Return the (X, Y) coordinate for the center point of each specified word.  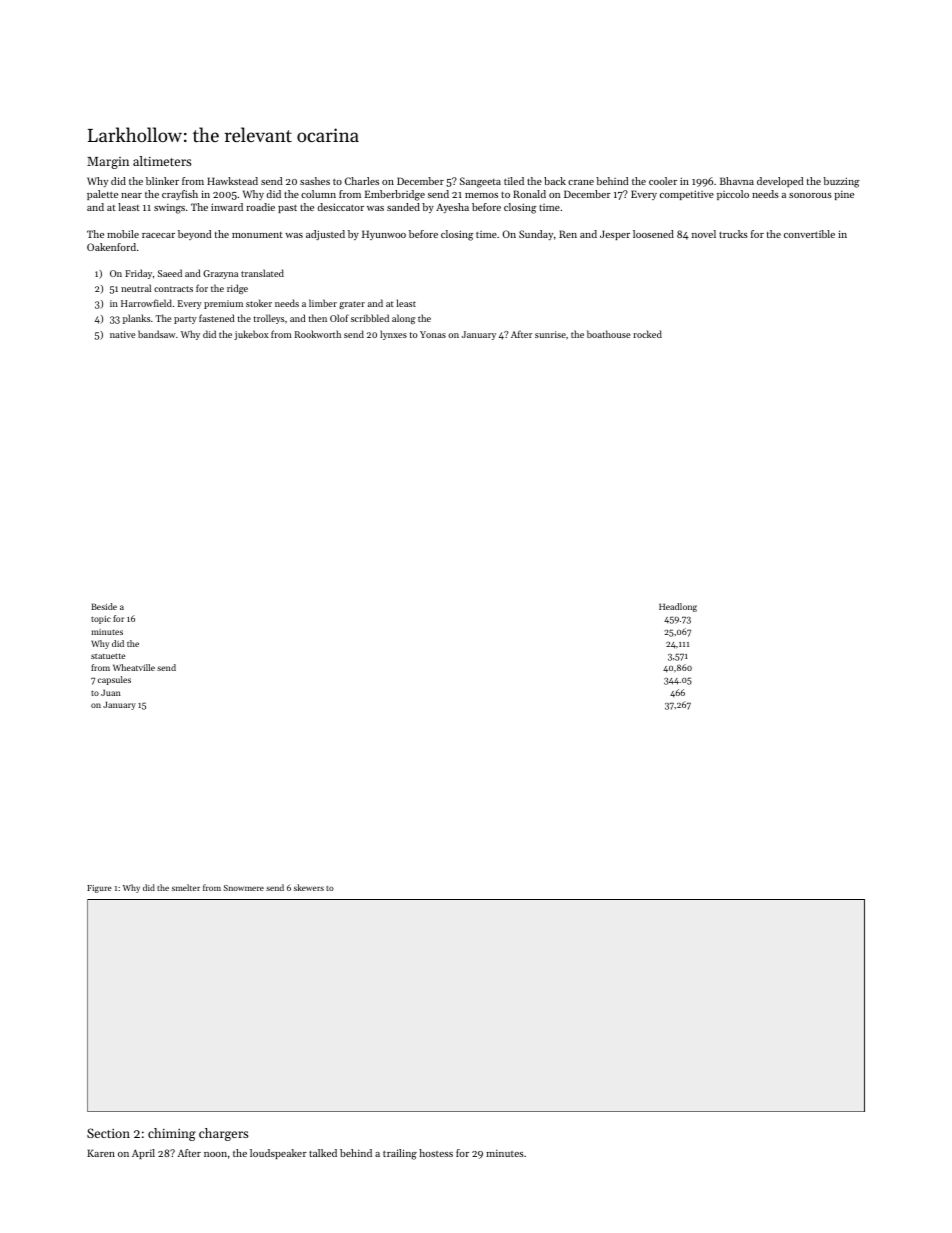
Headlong (678, 607)
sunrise (550, 334)
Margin (108, 163)
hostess (436, 1153)
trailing (400, 1154)
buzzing (841, 182)
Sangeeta (480, 182)
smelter (186, 887)
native (122, 334)
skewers (309, 887)
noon (215, 1154)
